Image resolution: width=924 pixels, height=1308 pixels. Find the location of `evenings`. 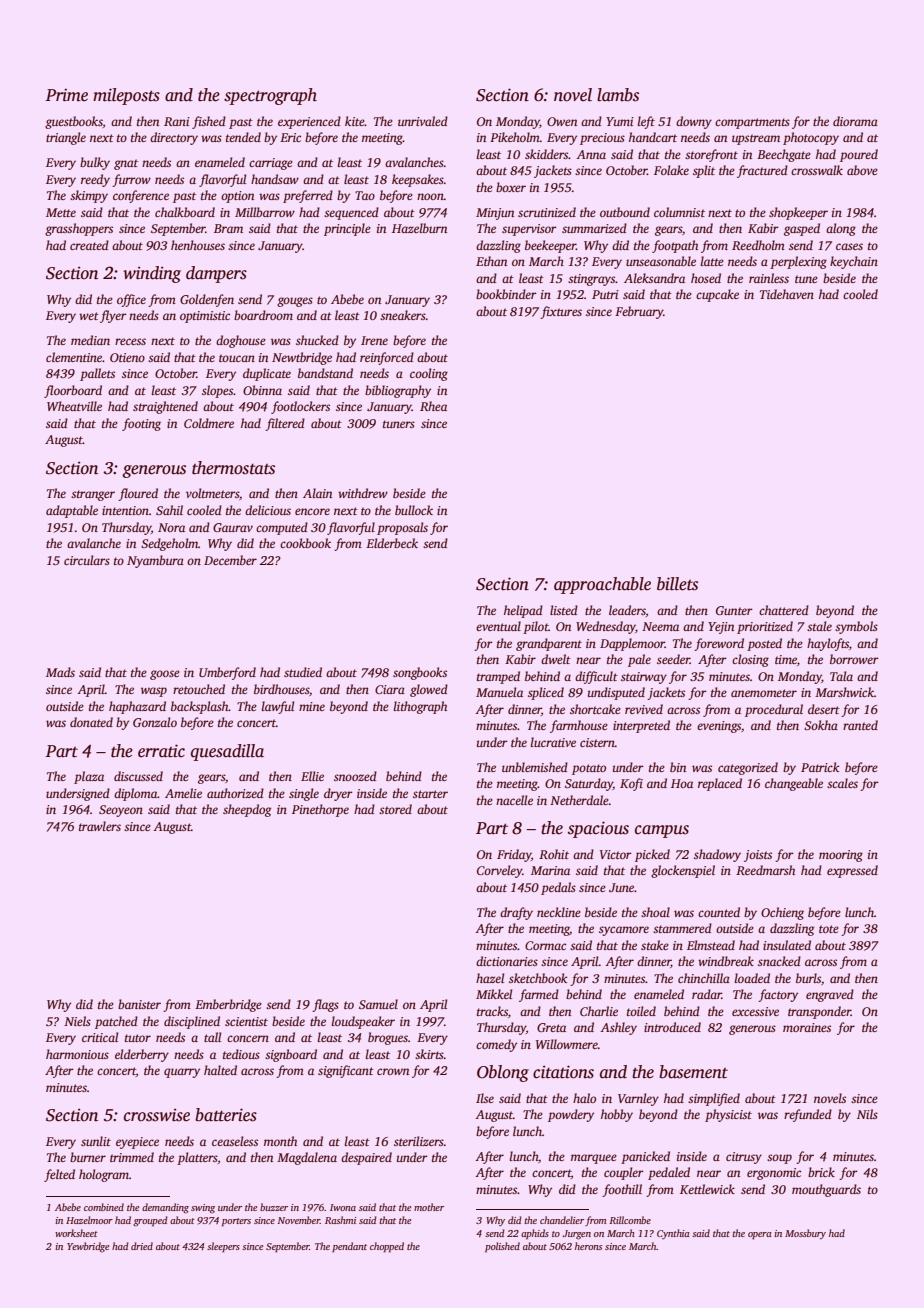

evenings is located at coordinates (719, 727).
